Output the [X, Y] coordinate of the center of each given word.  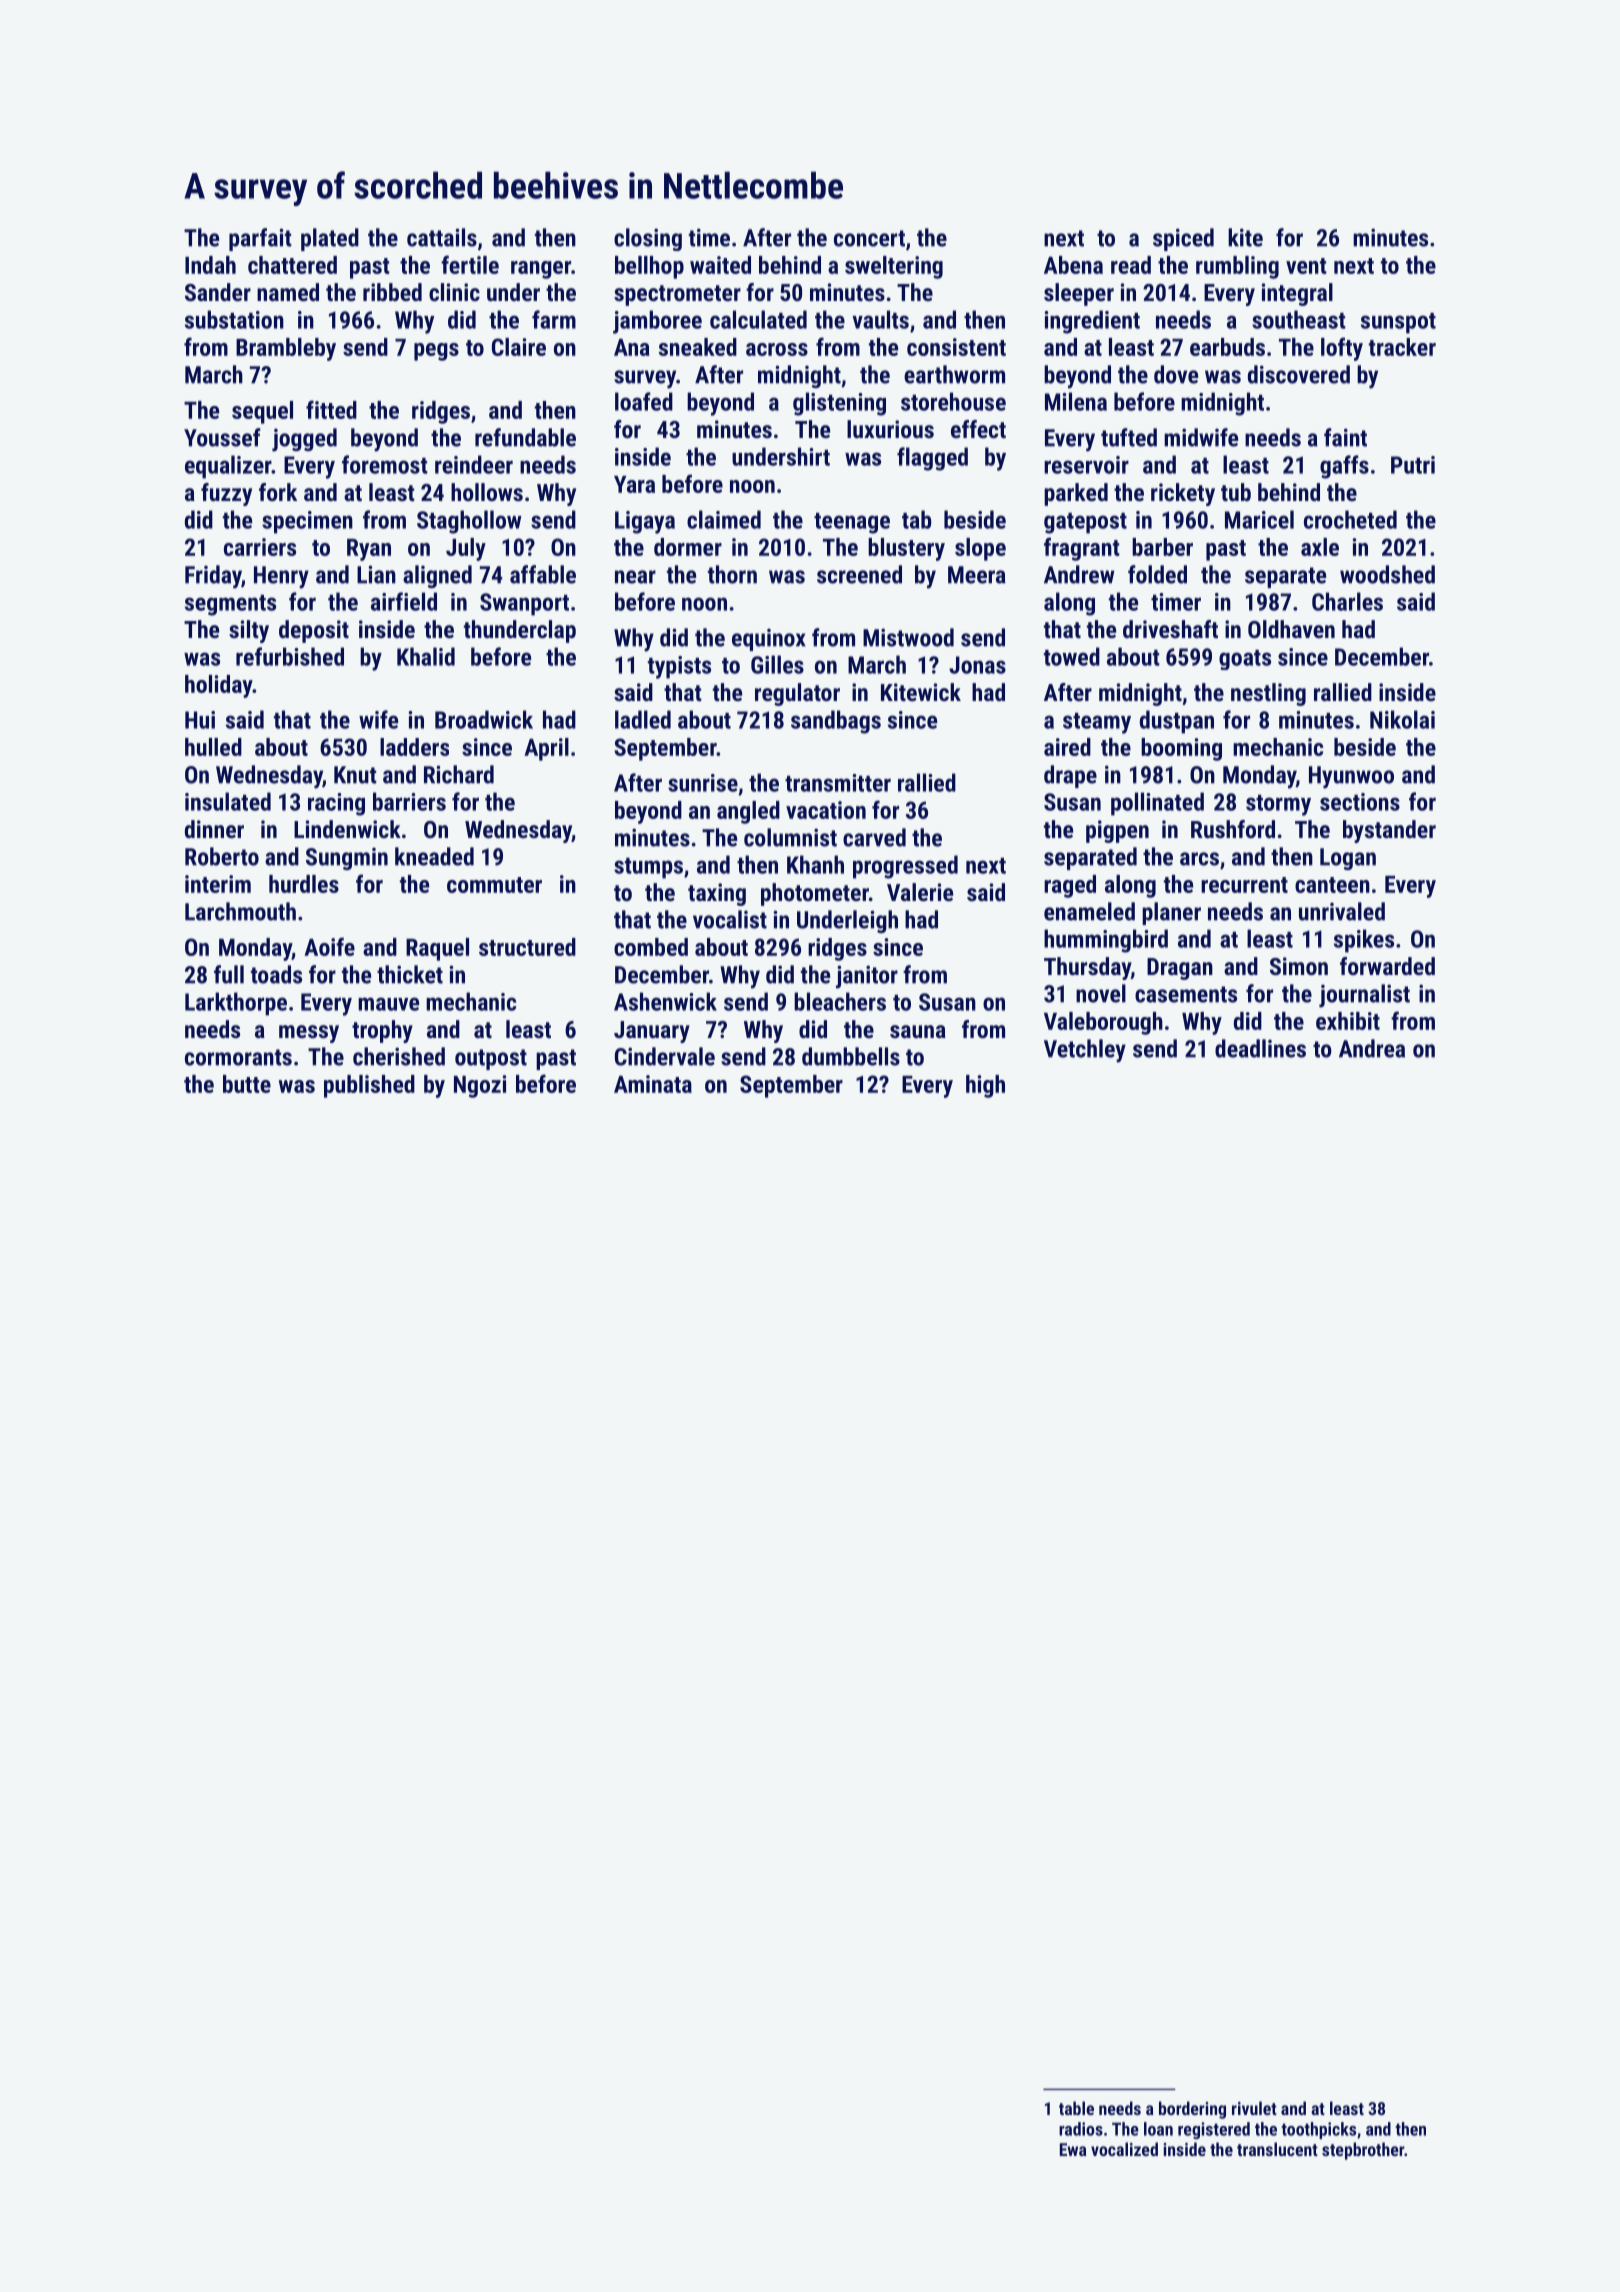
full [229, 974]
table [1076, 2108]
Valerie [920, 892]
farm [554, 319]
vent [1306, 266]
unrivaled [1342, 911]
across [777, 349]
